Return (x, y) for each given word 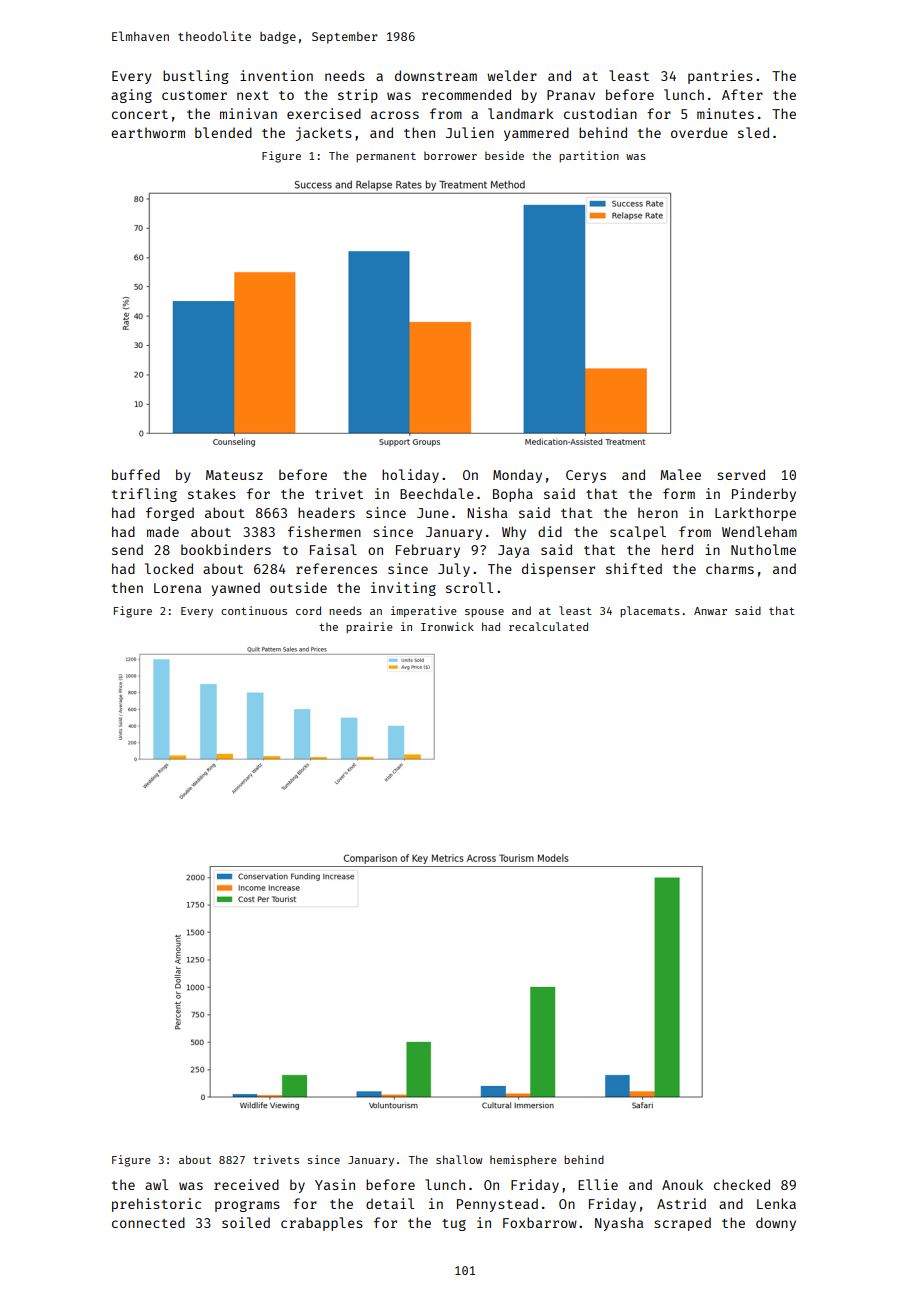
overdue (699, 132)
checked (742, 1184)
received (246, 1184)
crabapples (322, 1224)
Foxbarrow (540, 1222)
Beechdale (437, 493)
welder (512, 75)
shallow (459, 1159)
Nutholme (763, 549)
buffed (136, 474)
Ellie (598, 1184)
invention (276, 75)
